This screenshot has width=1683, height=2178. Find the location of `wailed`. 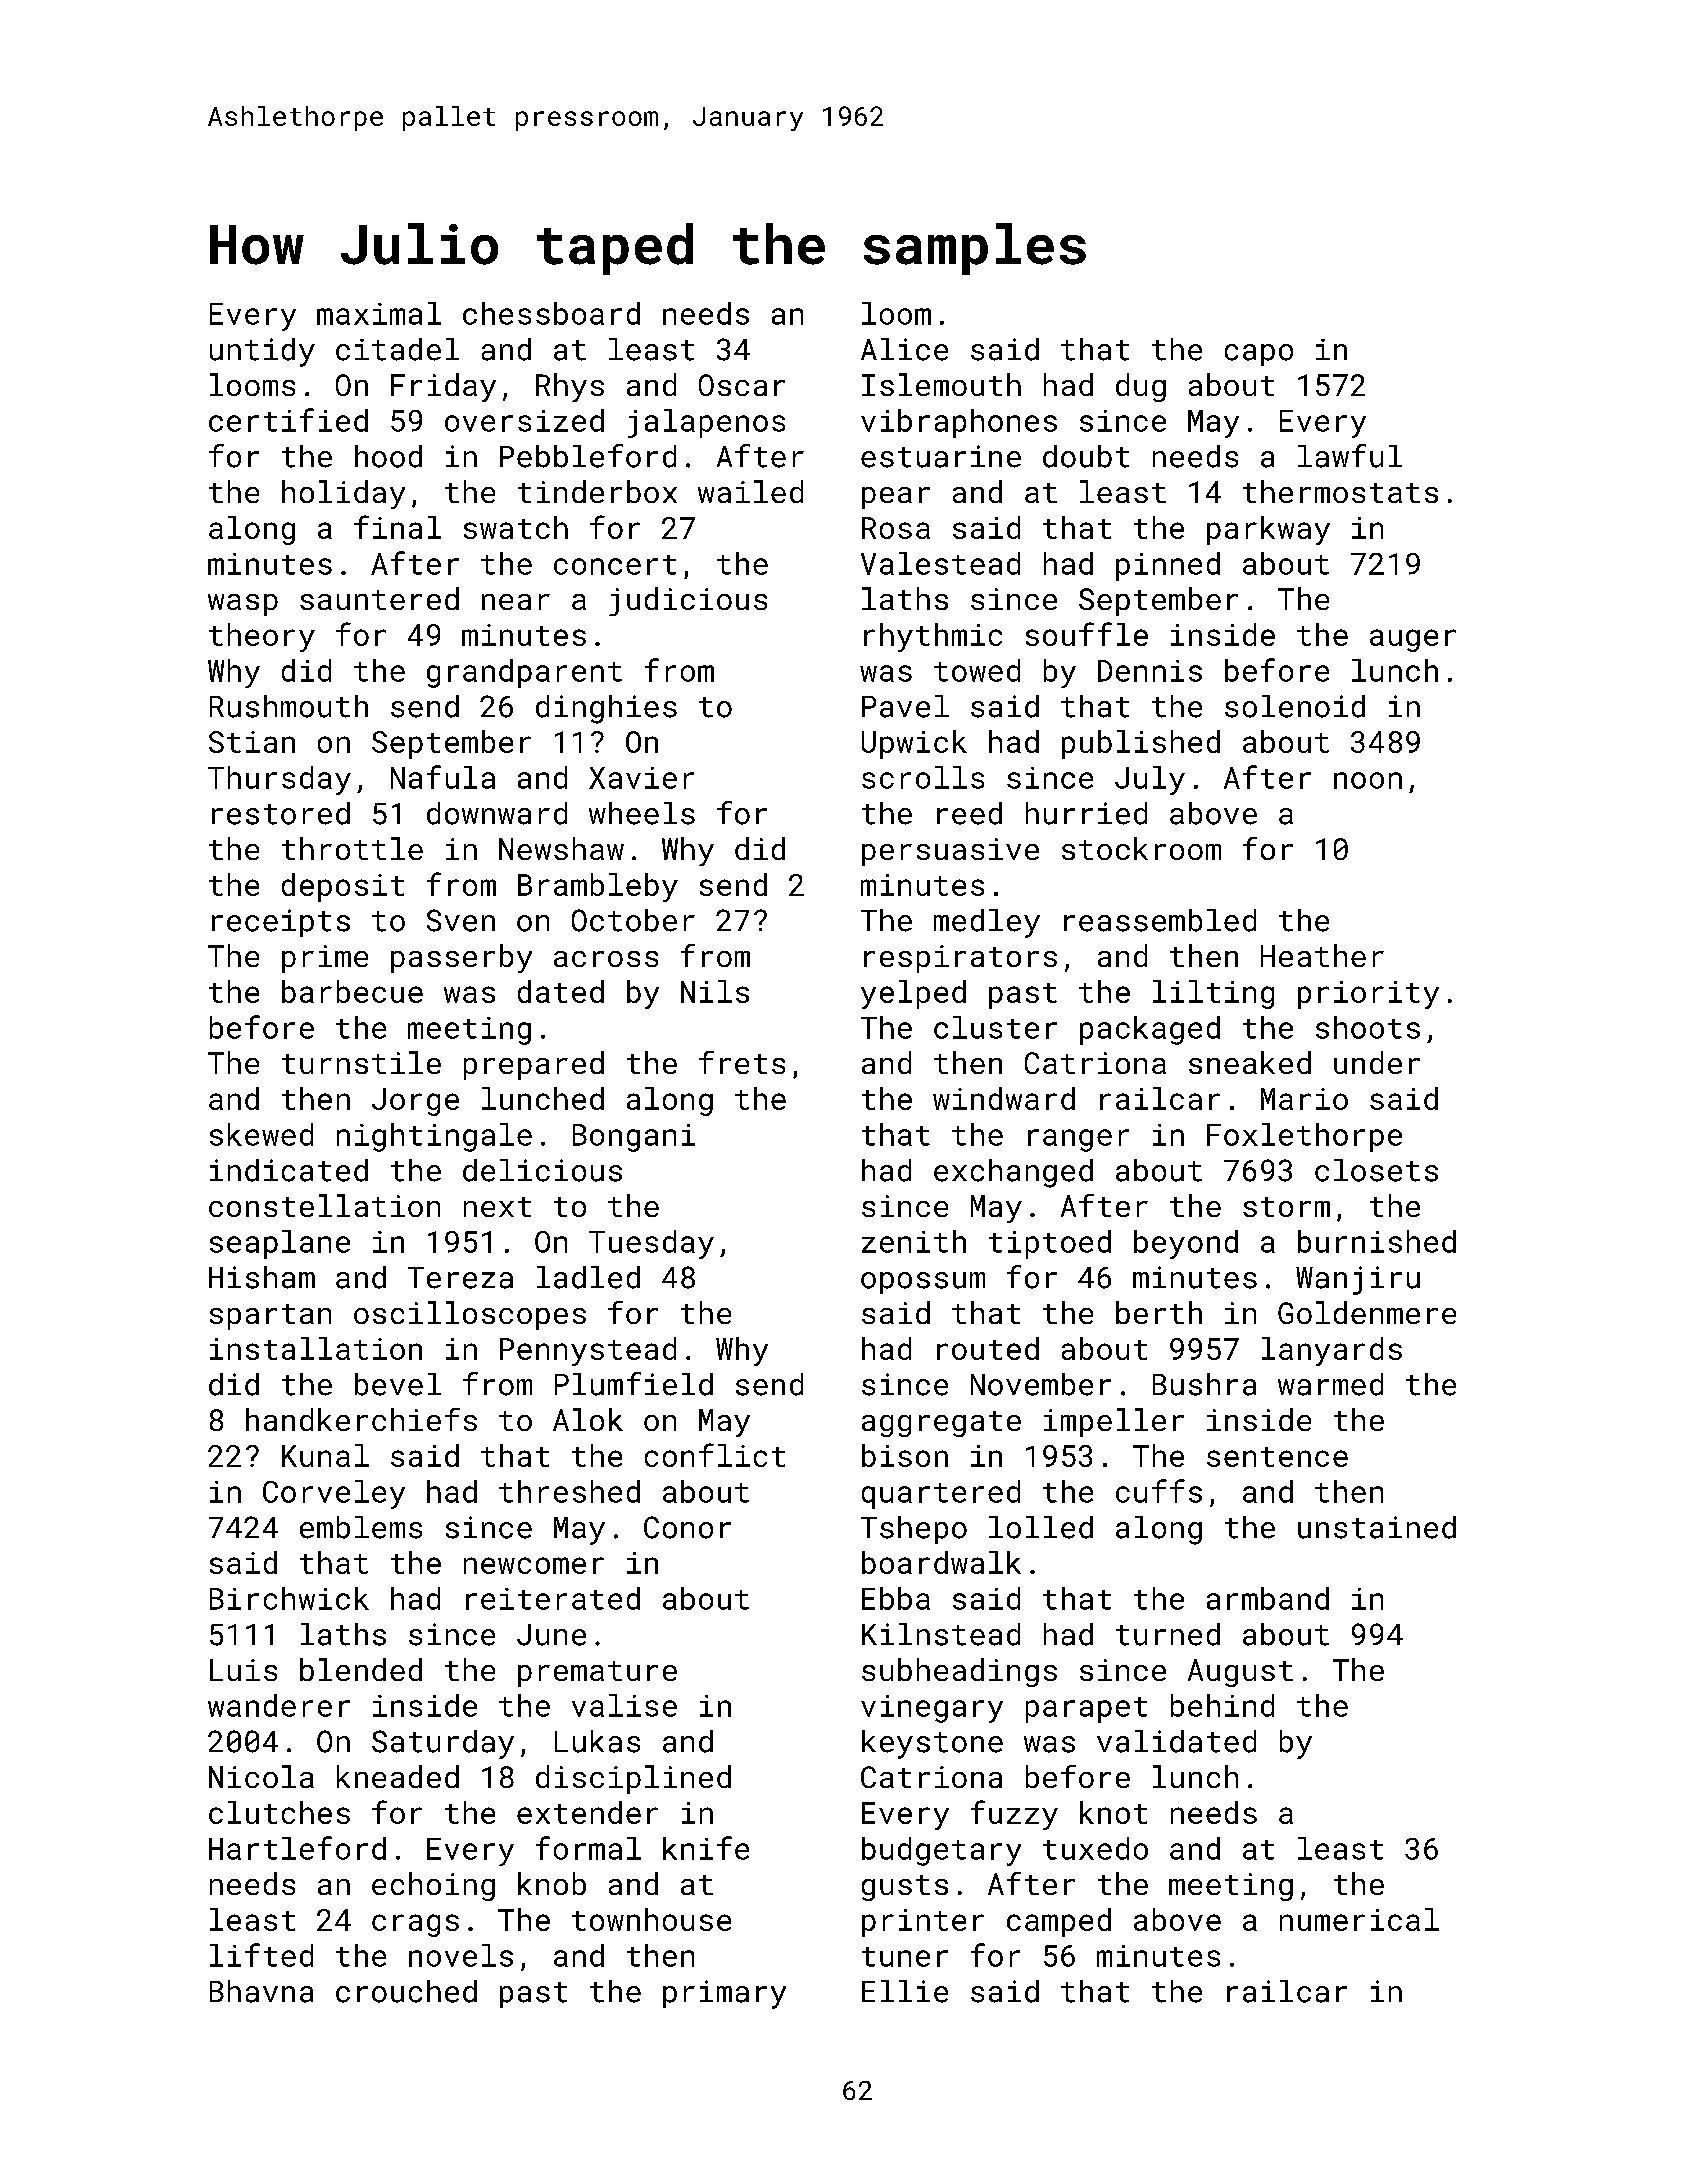

wailed is located at coordinates (750, 491).
